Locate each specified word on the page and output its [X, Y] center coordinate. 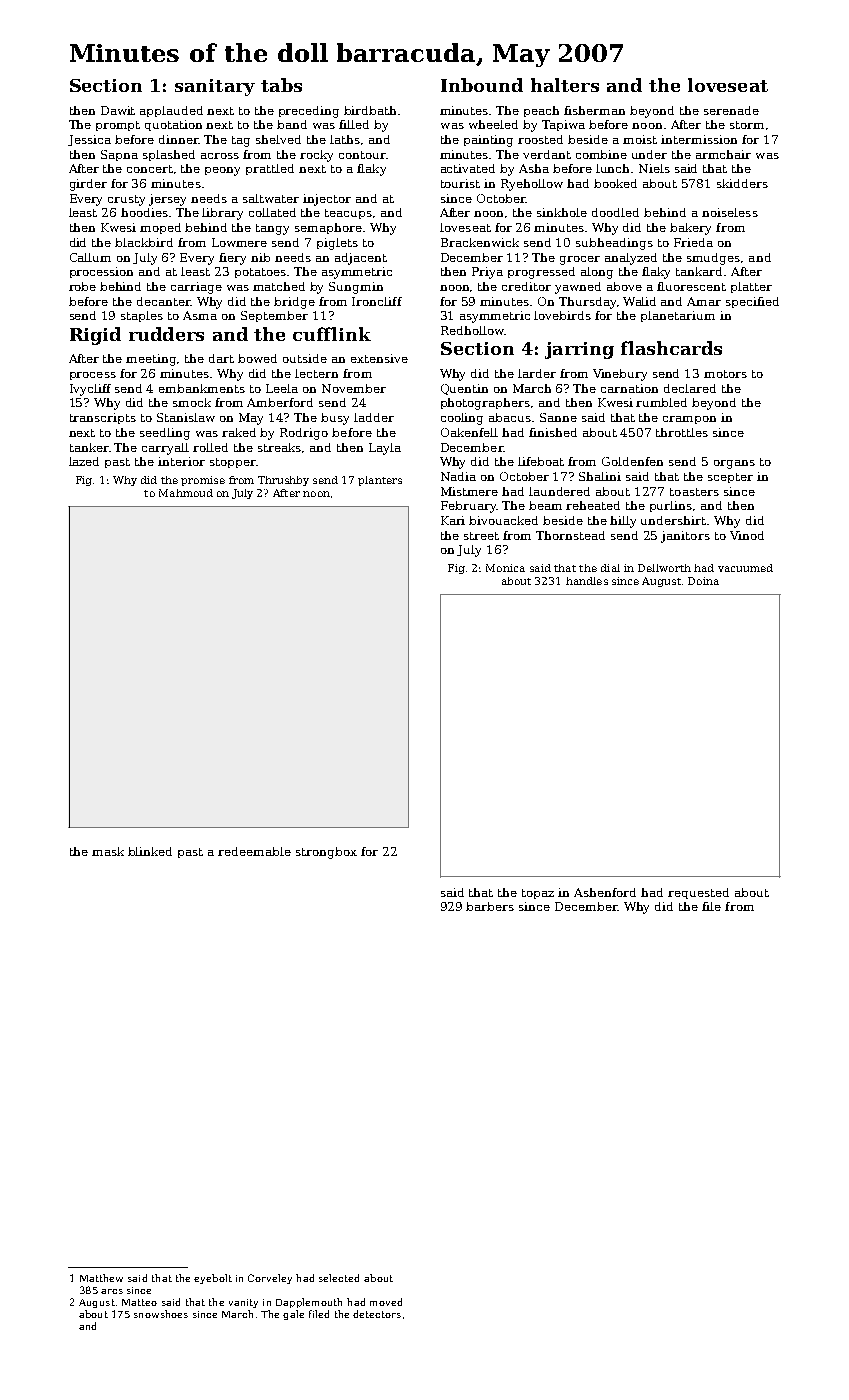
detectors [377, 1314]
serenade [731, 110]
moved [386, 1302]
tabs [281, 85]
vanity [243, 1303]
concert [150, 169]
